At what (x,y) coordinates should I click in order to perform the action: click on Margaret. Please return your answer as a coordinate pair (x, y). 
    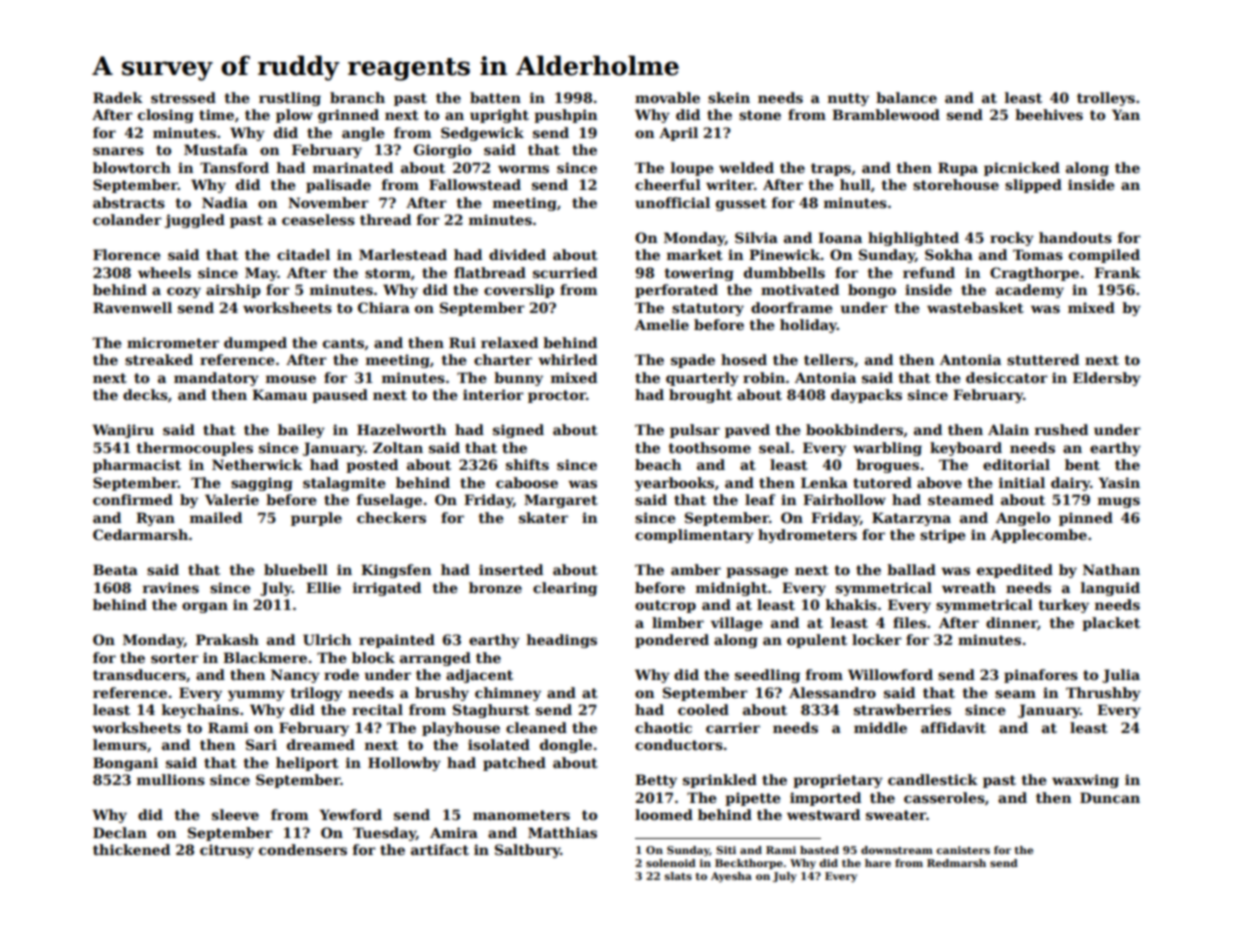
    Looking at the image, I should click on (561, 501).
